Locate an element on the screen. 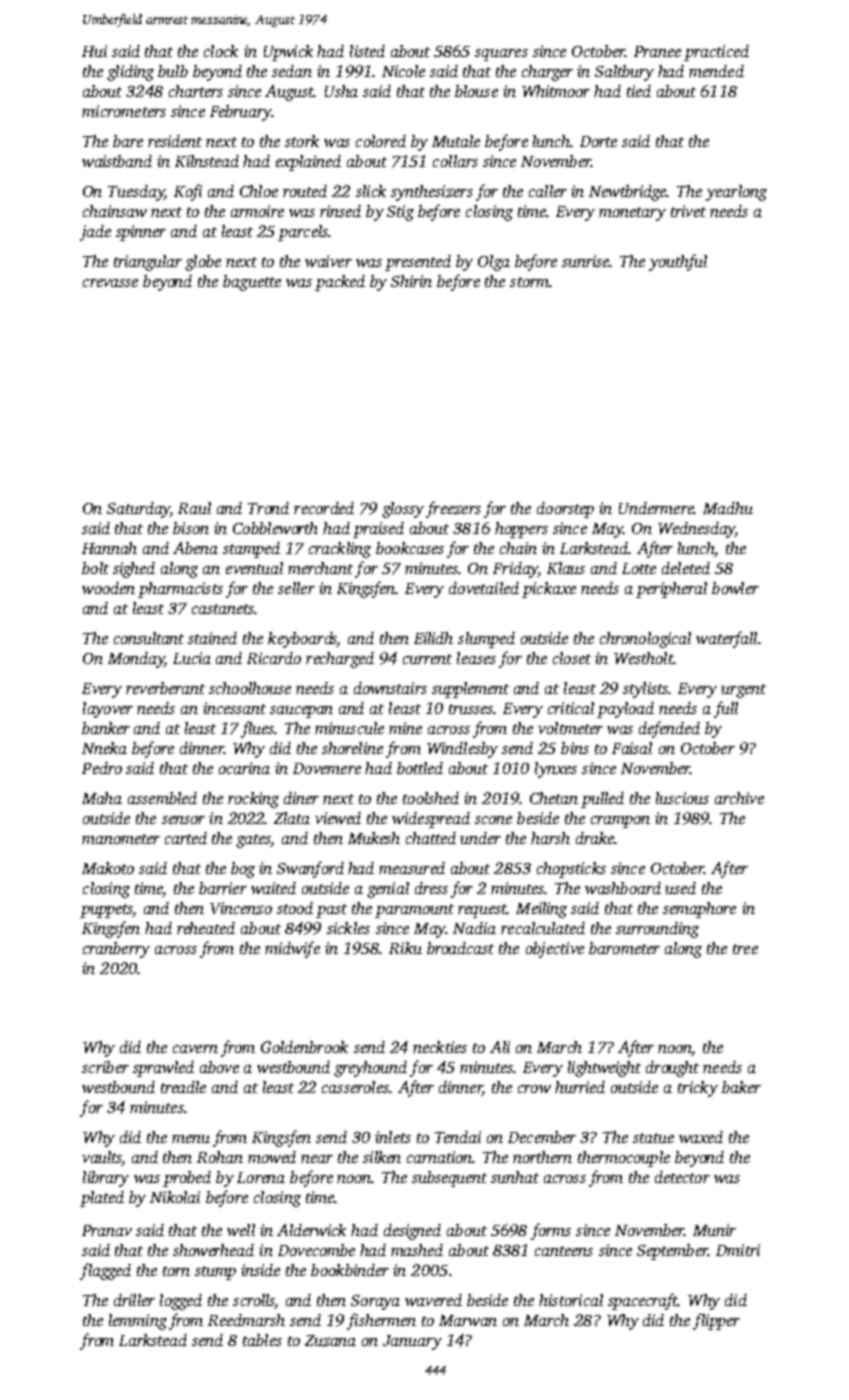 The image size is (849, 1400). above is located at coordinates (219, 1067).
